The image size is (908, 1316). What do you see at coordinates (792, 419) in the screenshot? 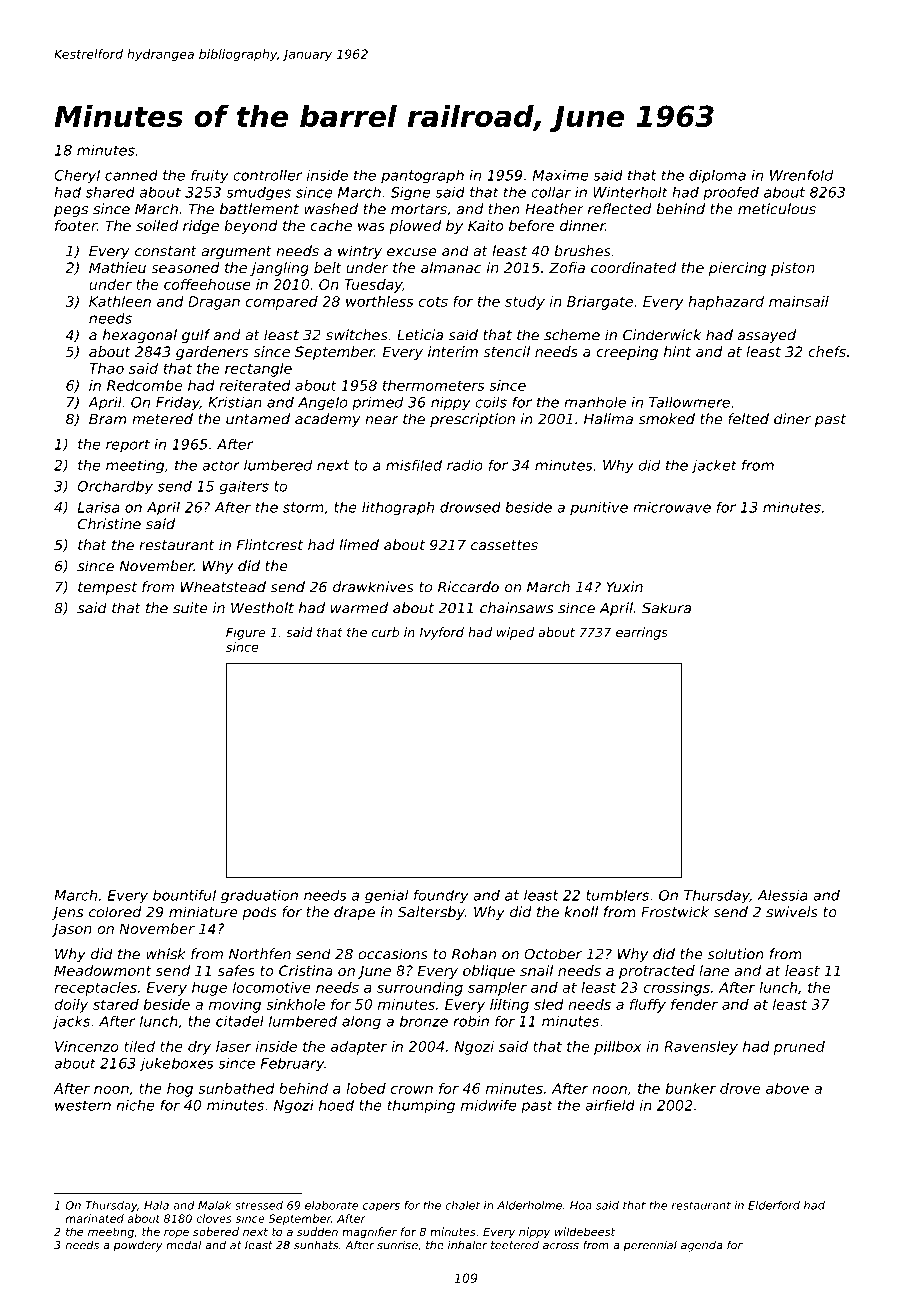
I see `diner` at bounding box center [792, 419].
